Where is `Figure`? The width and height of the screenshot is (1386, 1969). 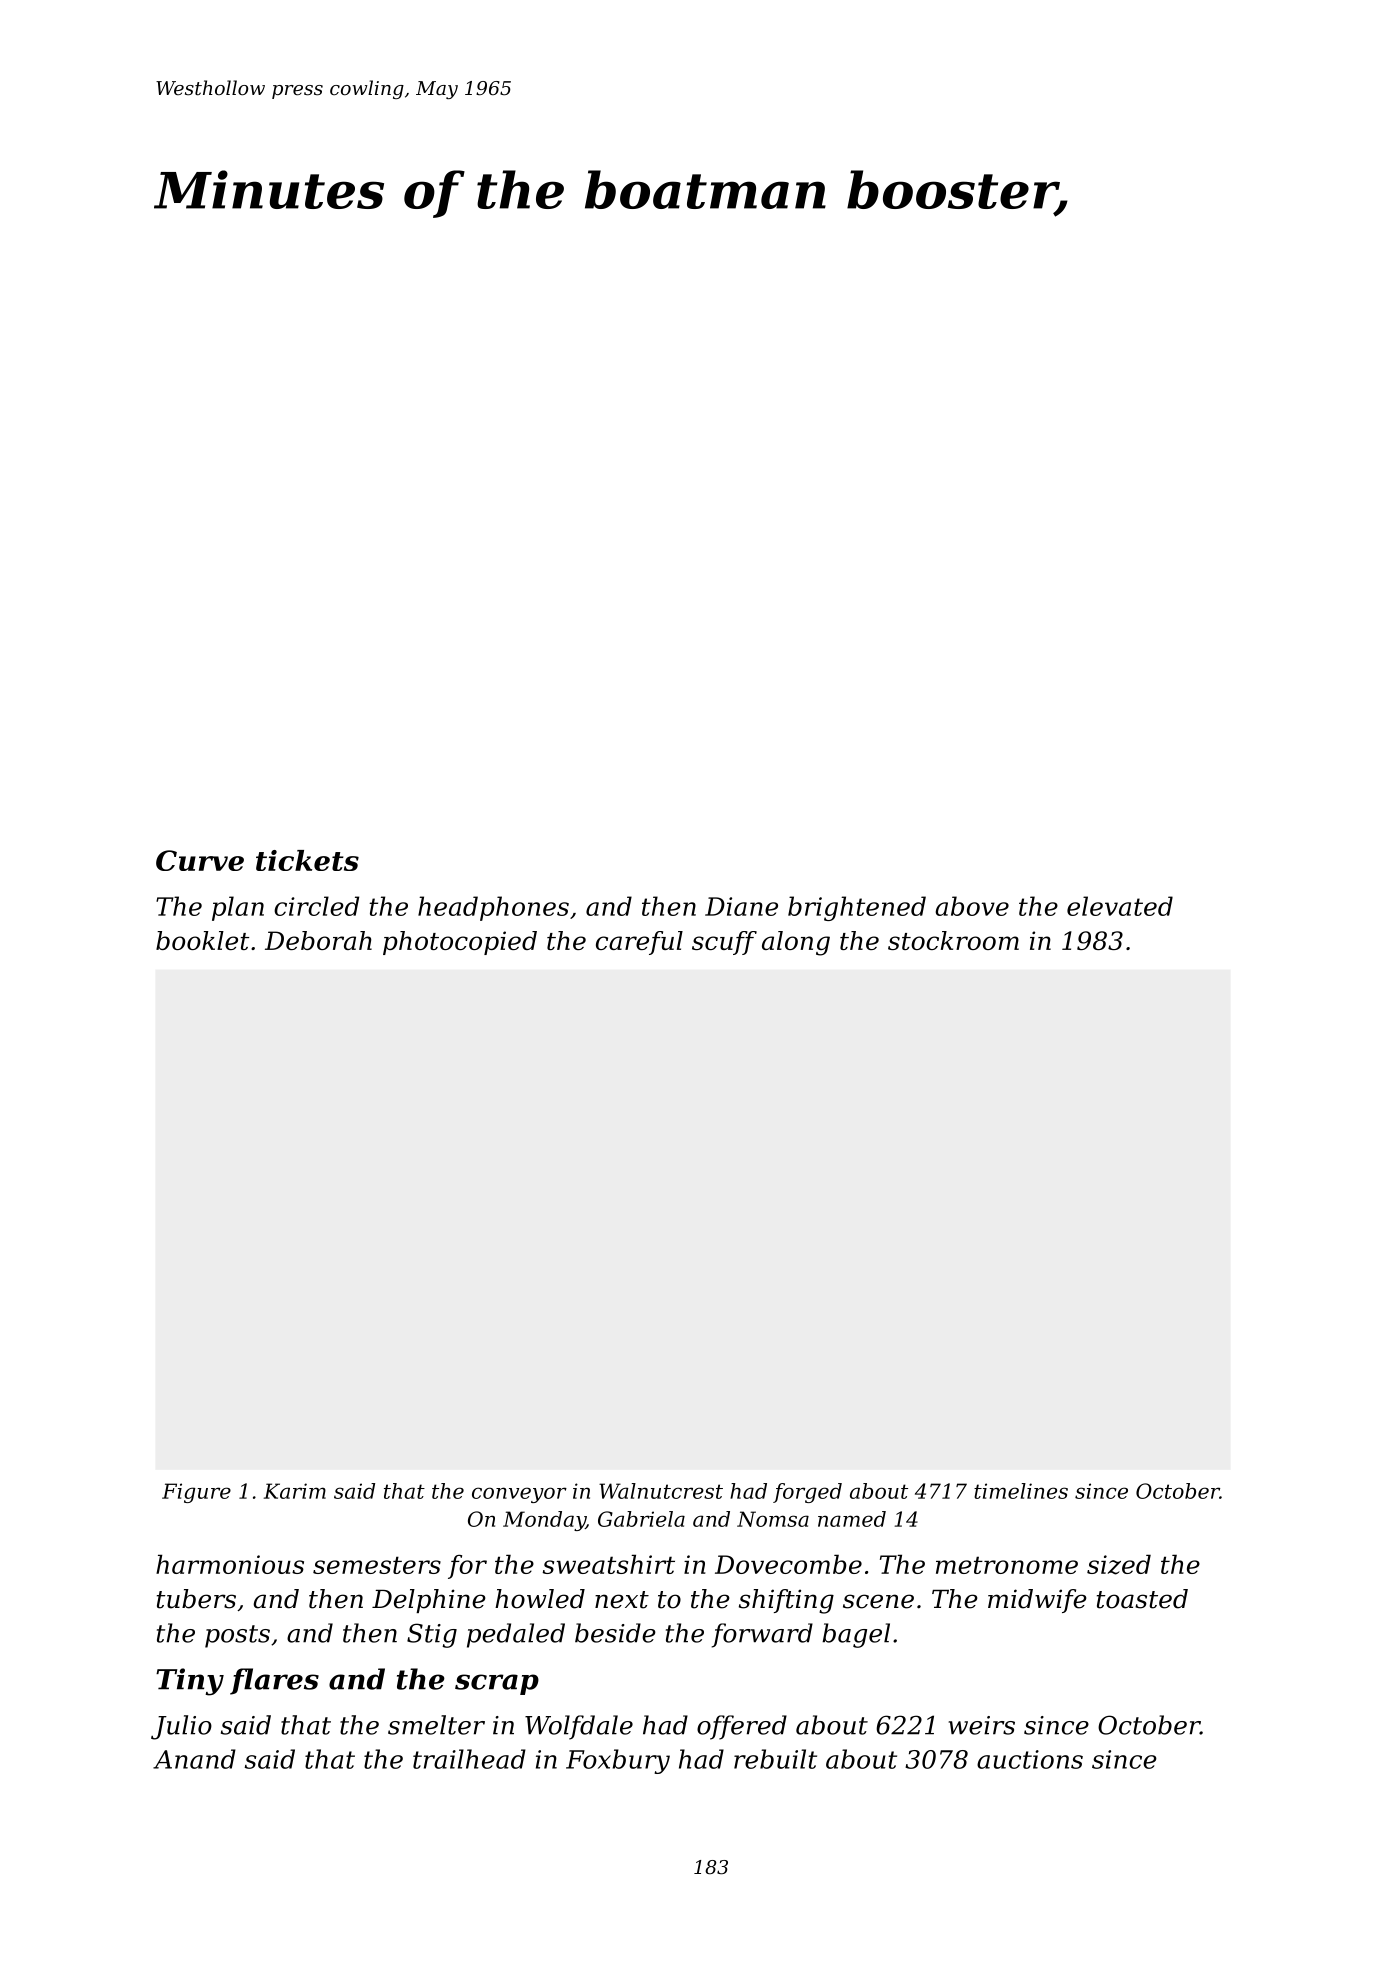
Figure is located at coordinates (196, 1493).
